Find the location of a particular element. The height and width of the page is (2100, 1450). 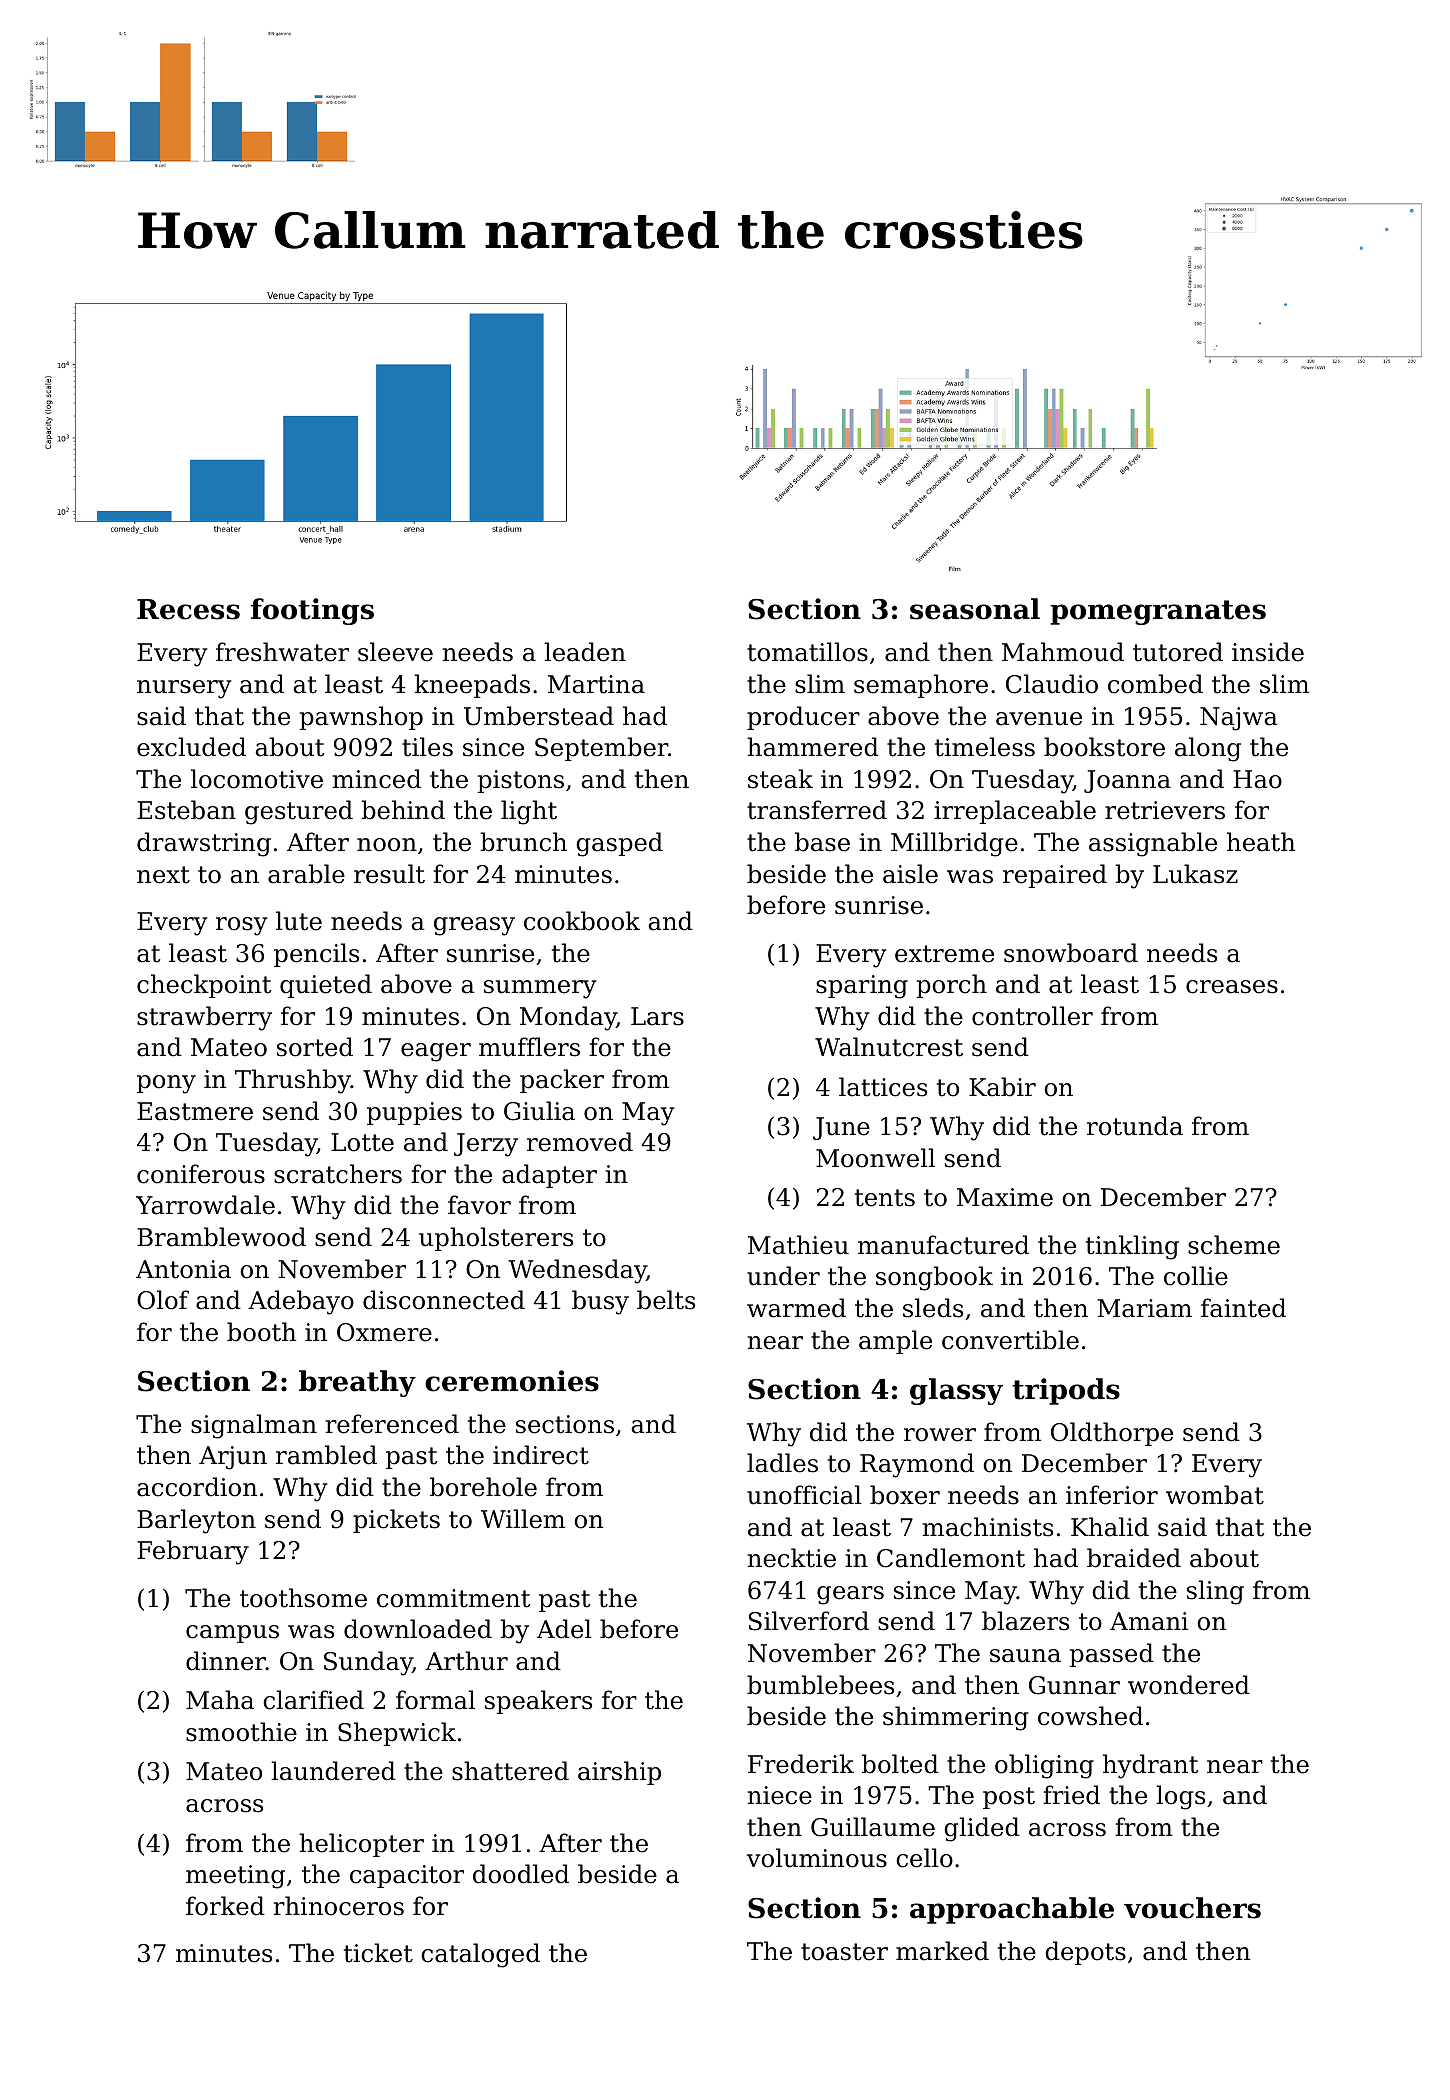

necktie is located at coordinates (791, 1558).
